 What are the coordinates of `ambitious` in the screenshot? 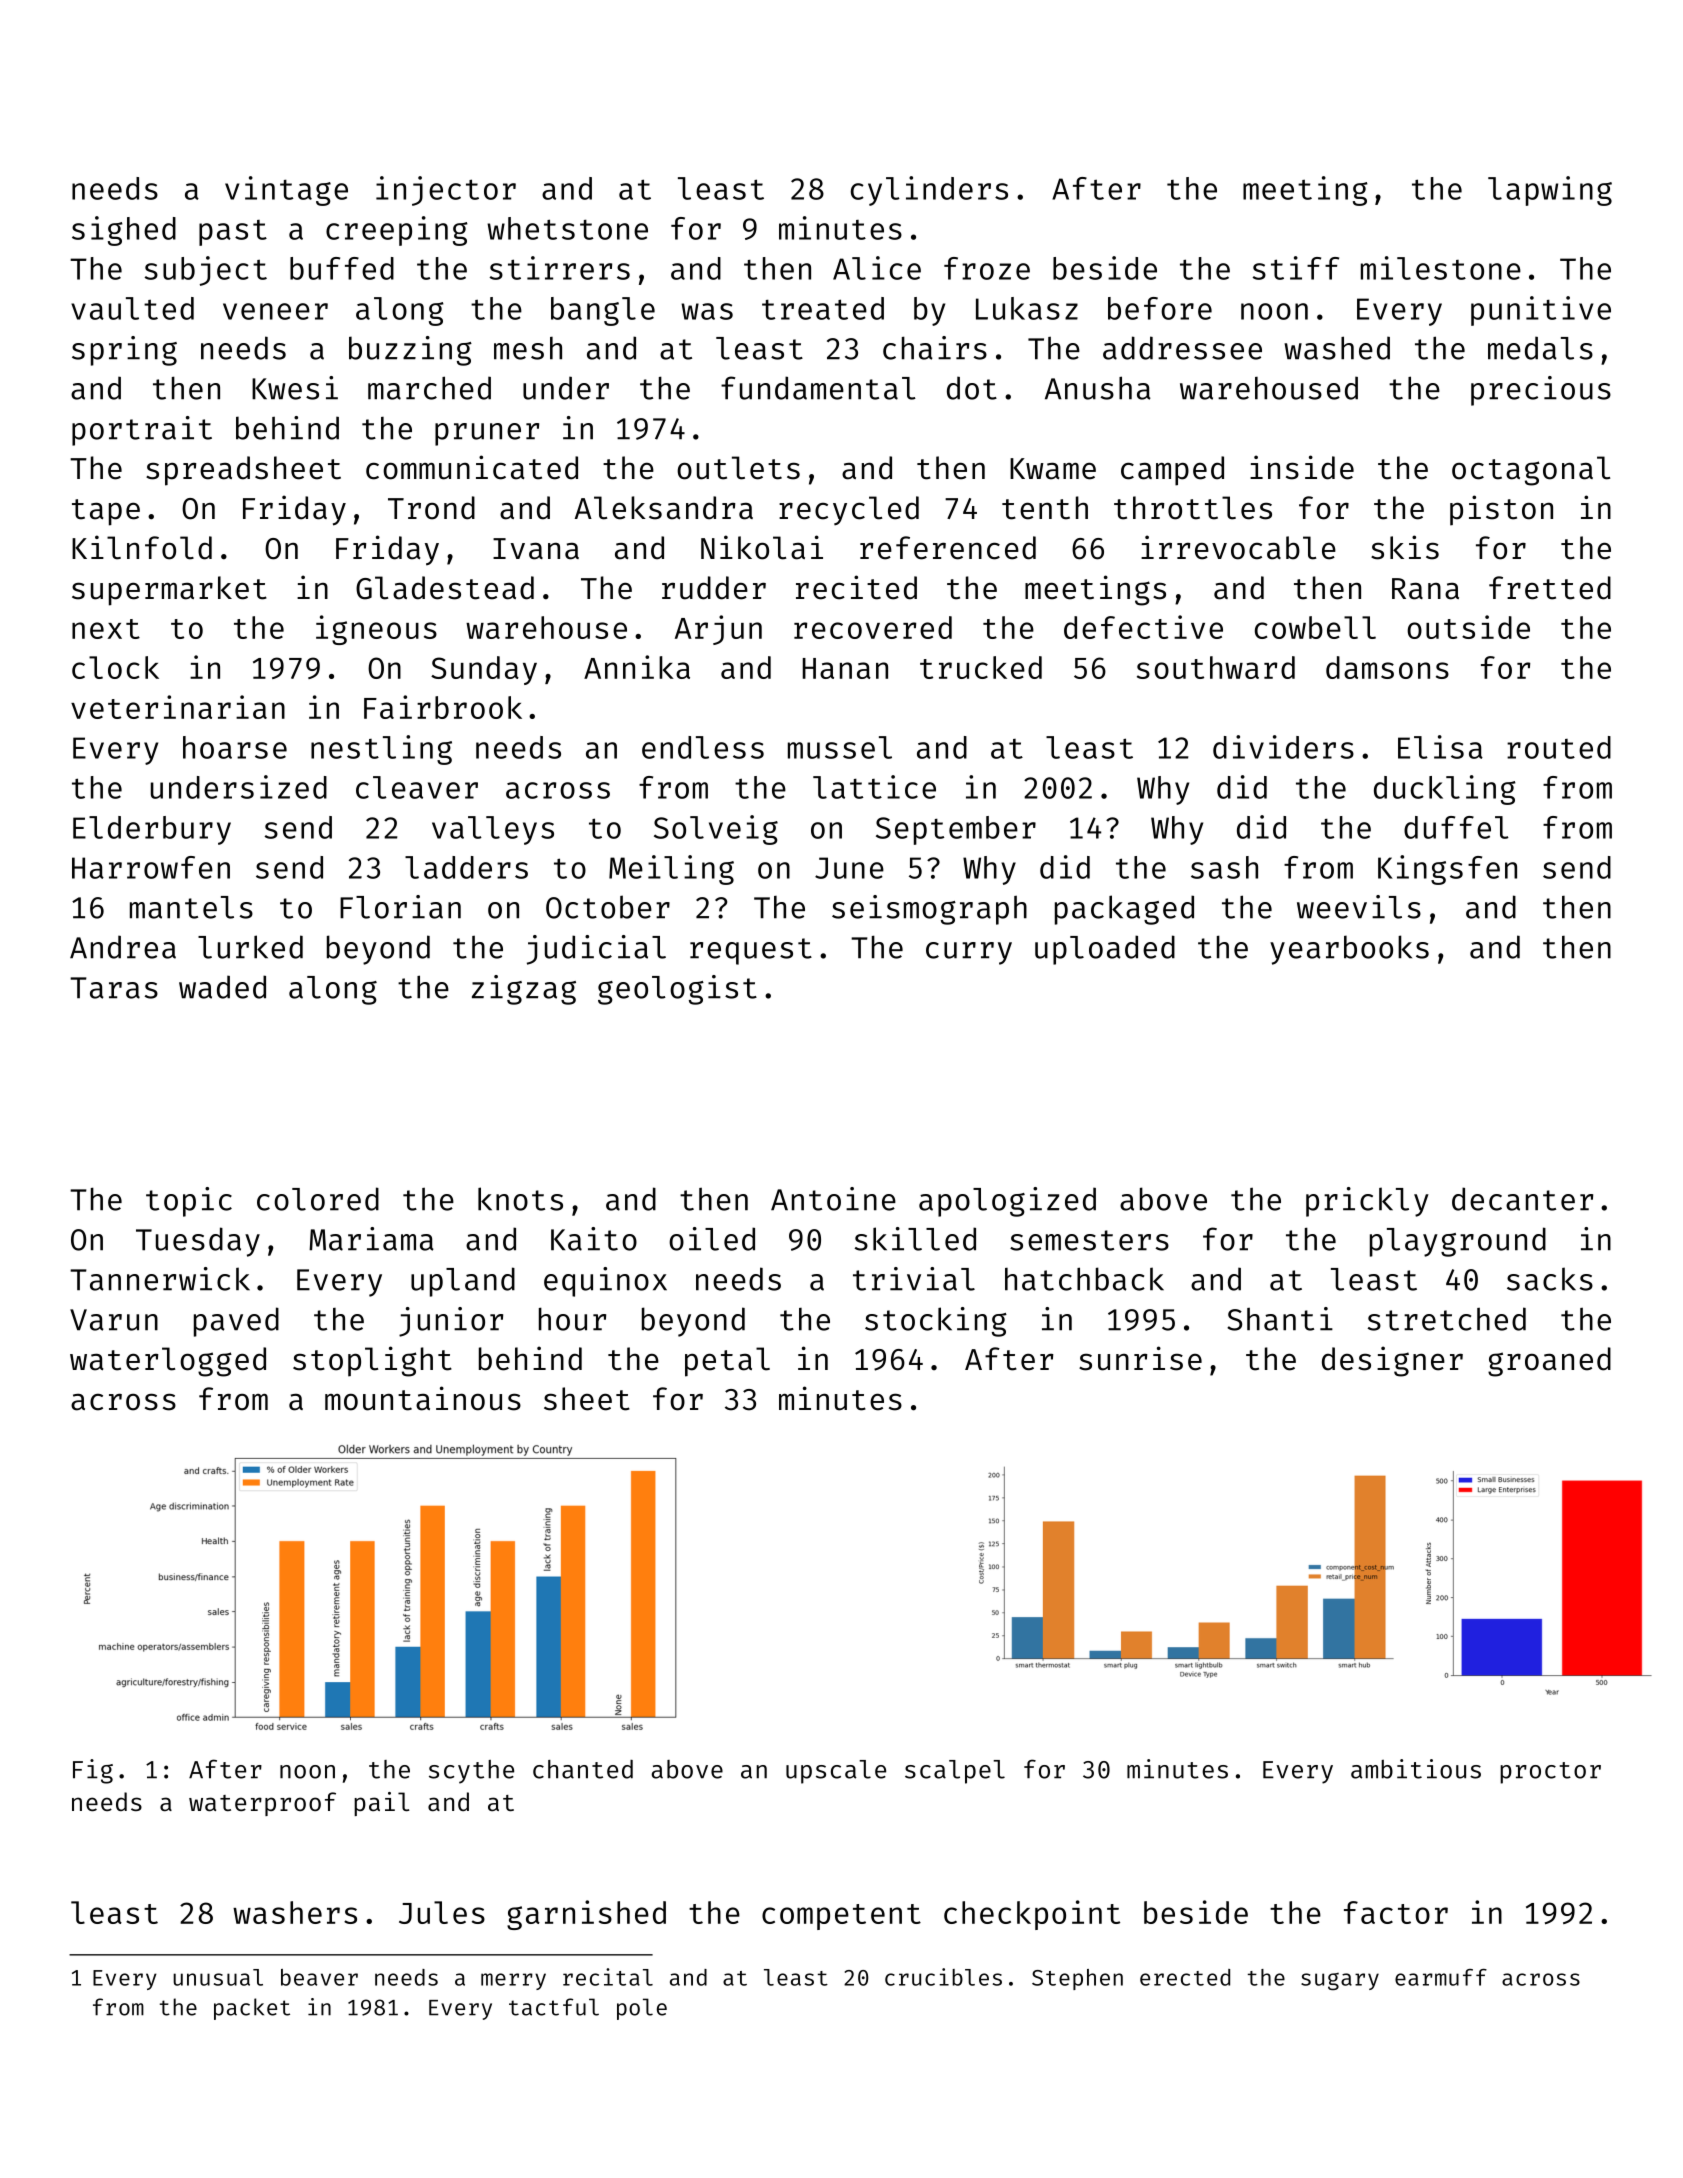 It's located at (1416, 1769).
